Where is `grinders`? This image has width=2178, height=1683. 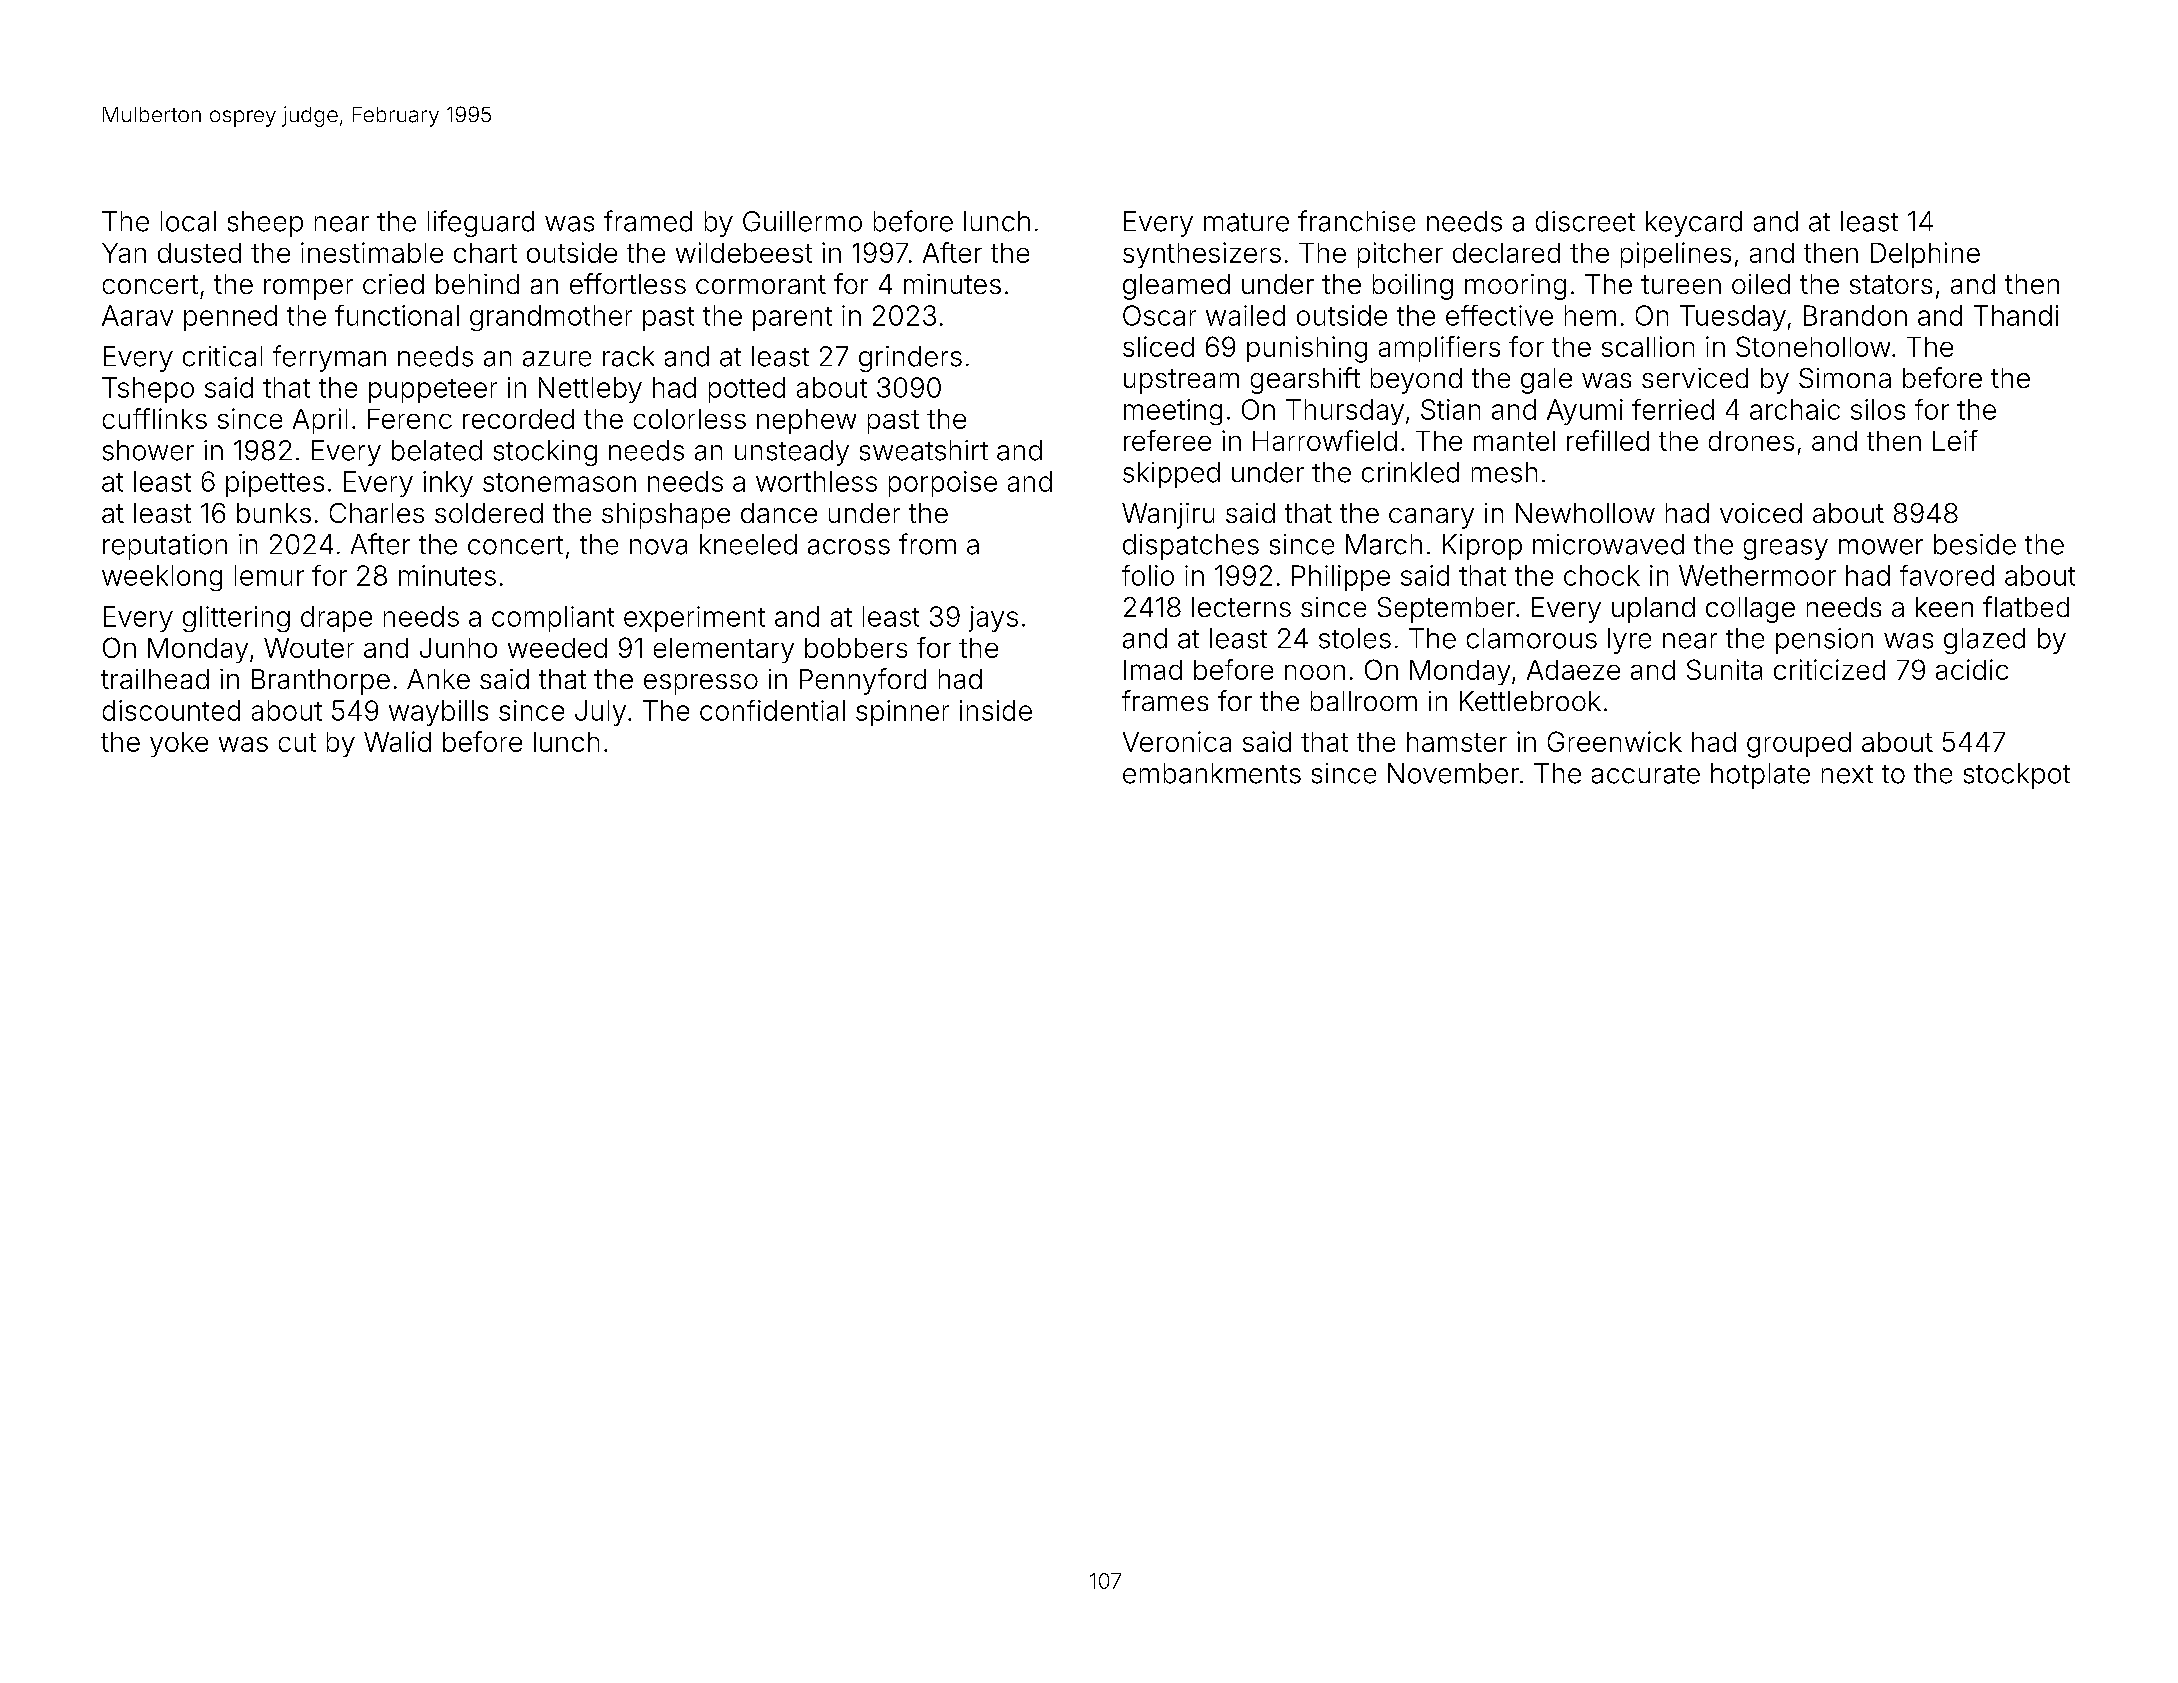
grinders is located at coordinates (910, 359).
